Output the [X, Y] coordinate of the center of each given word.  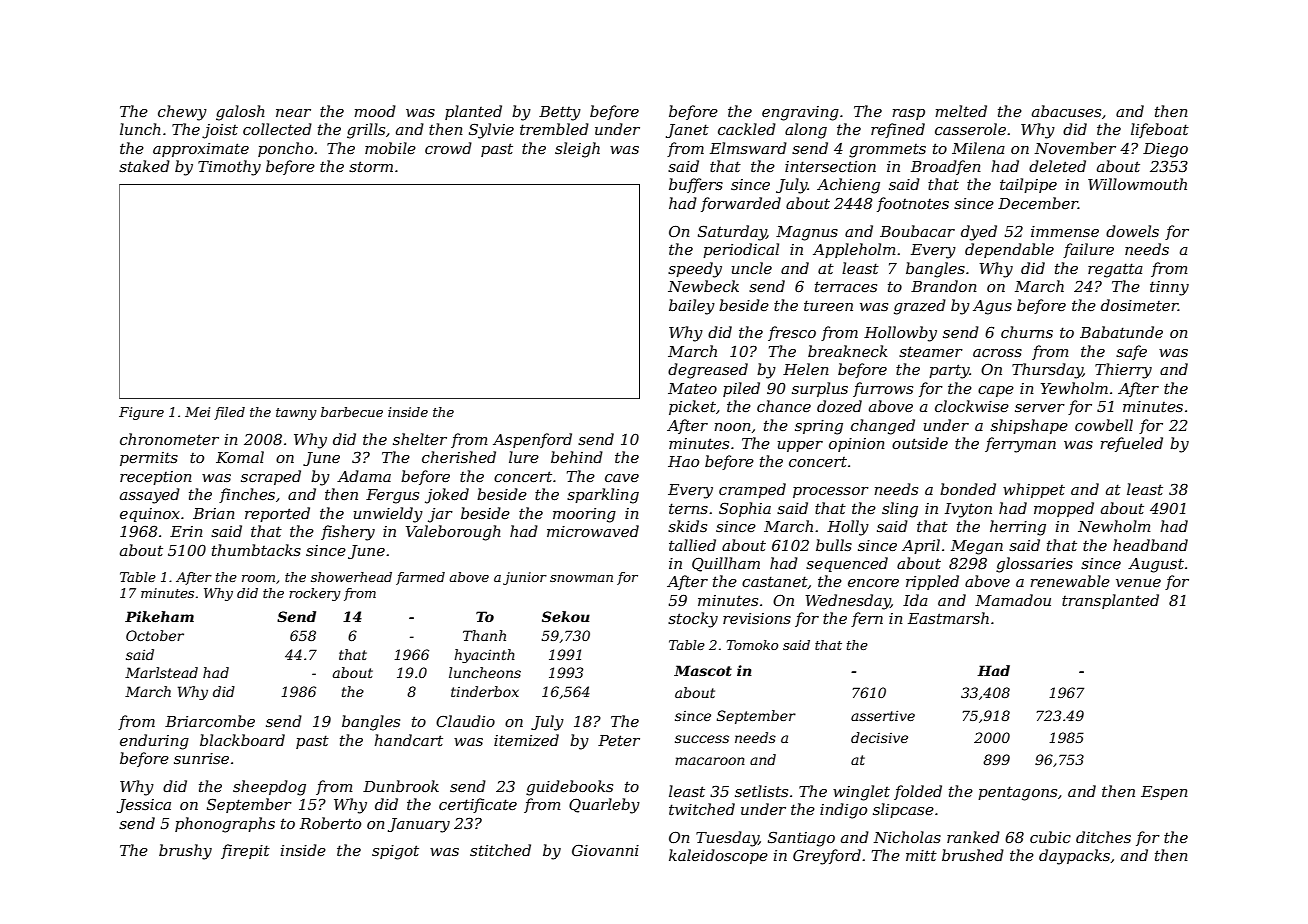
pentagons [1017, 793]
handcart [408, 740]
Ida [915, 600]
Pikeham [159, 616]
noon [732, 427]
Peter [619, 740]
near [293, 113]
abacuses [1066, 111]
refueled [1131, 444]
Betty [560, 113]
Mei [197, 412]
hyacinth [484, 656]
